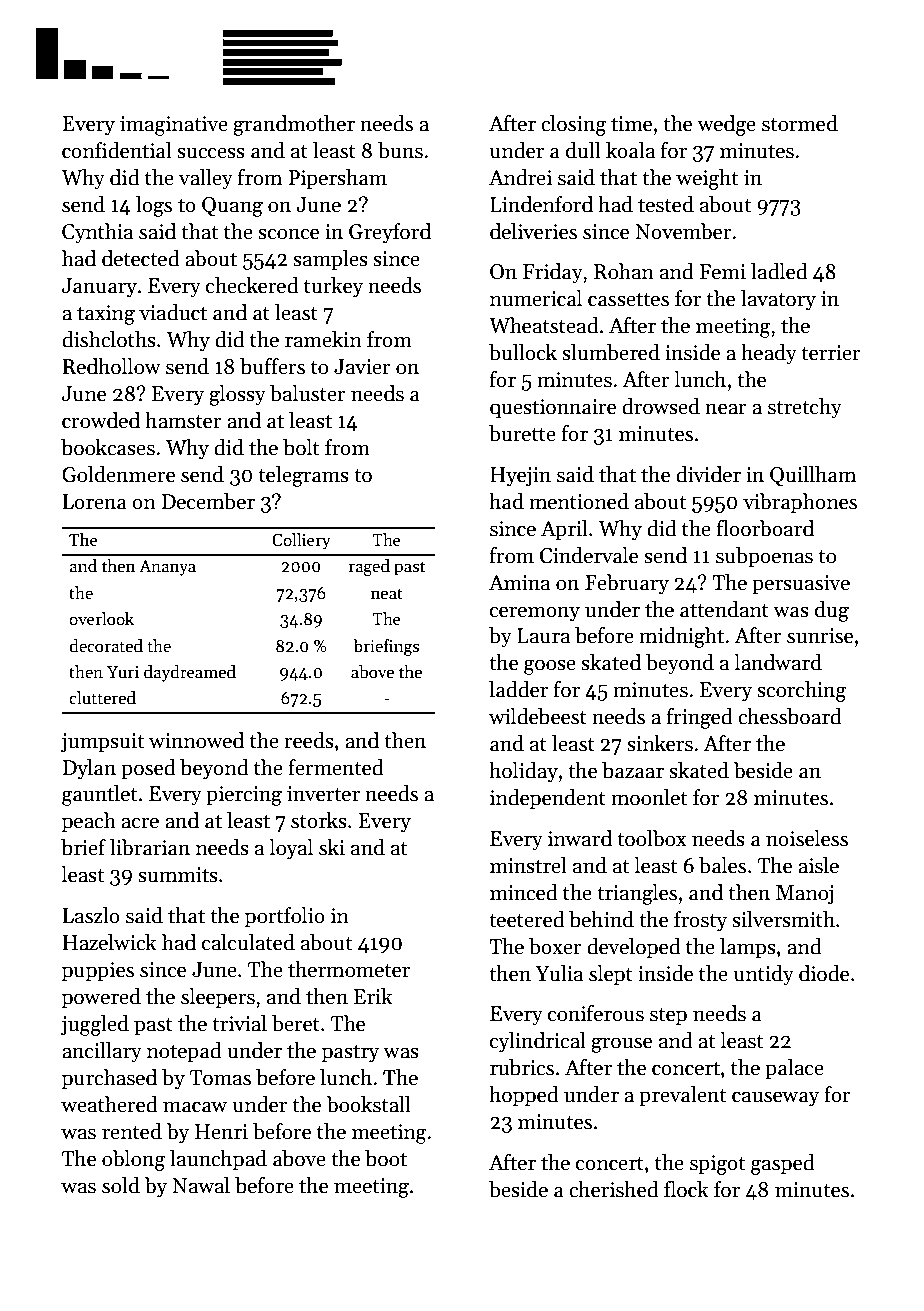  I want to click on stormed, so click(800, 123).
